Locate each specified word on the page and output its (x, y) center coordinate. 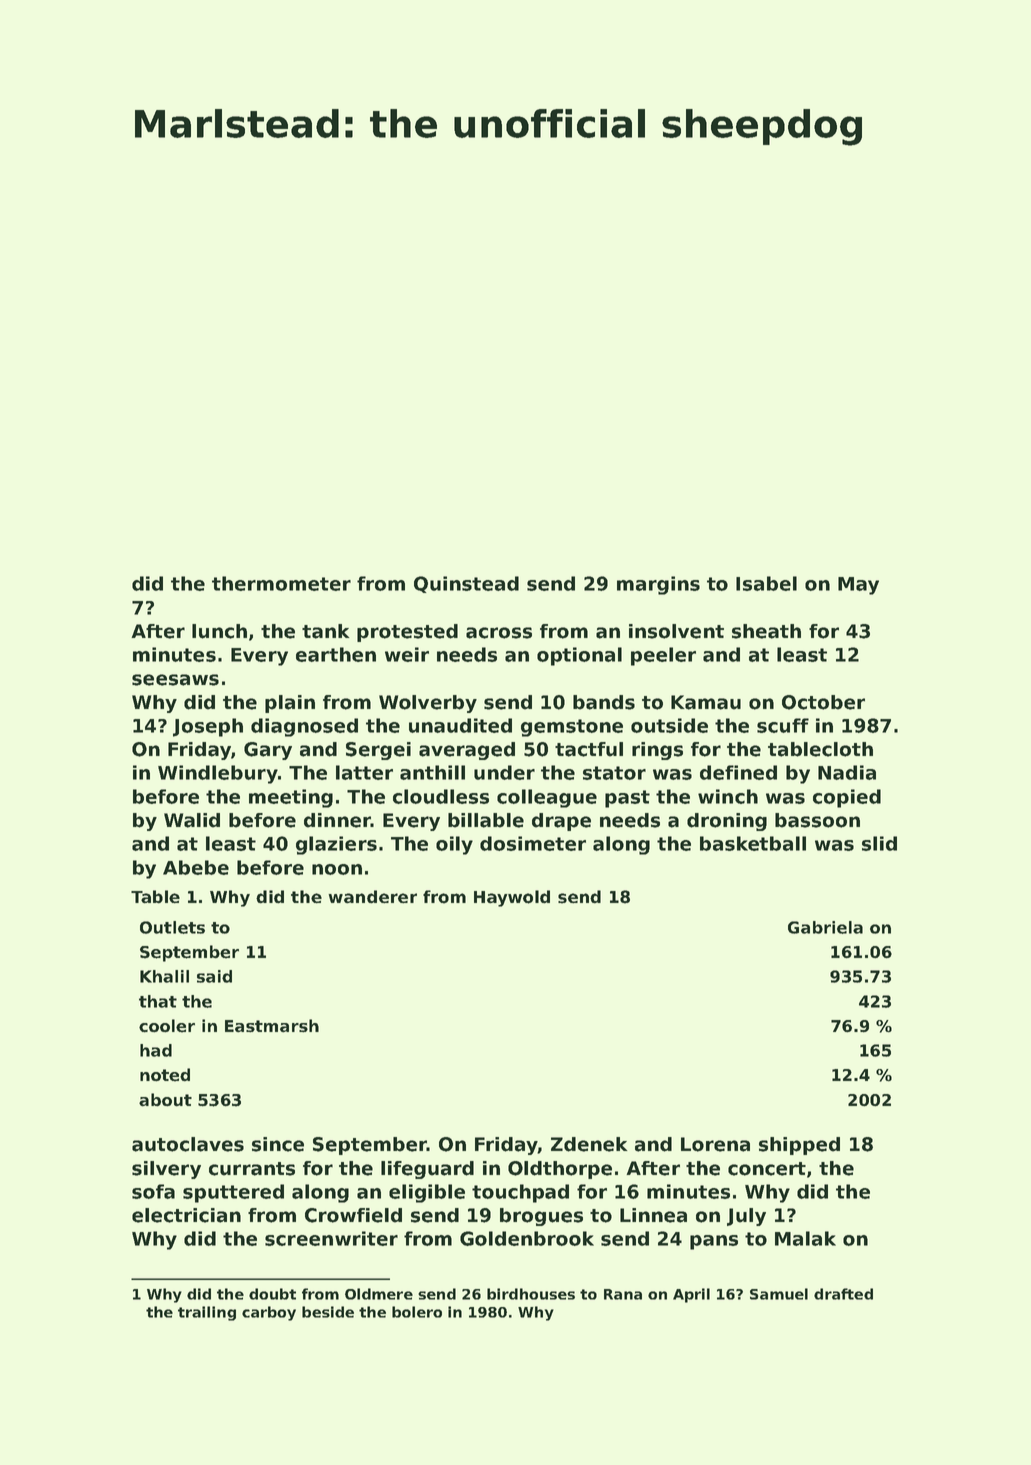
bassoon (817, 820)
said (214, 976)
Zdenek (589, 1144)
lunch (219, 631)
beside (328, 1312)
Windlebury (218, 774)
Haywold (512, 898)
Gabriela (825, 927)
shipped (799, 1146)
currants (252, 1169)
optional (579, 656)
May (858, 586)
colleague (547, 798)
